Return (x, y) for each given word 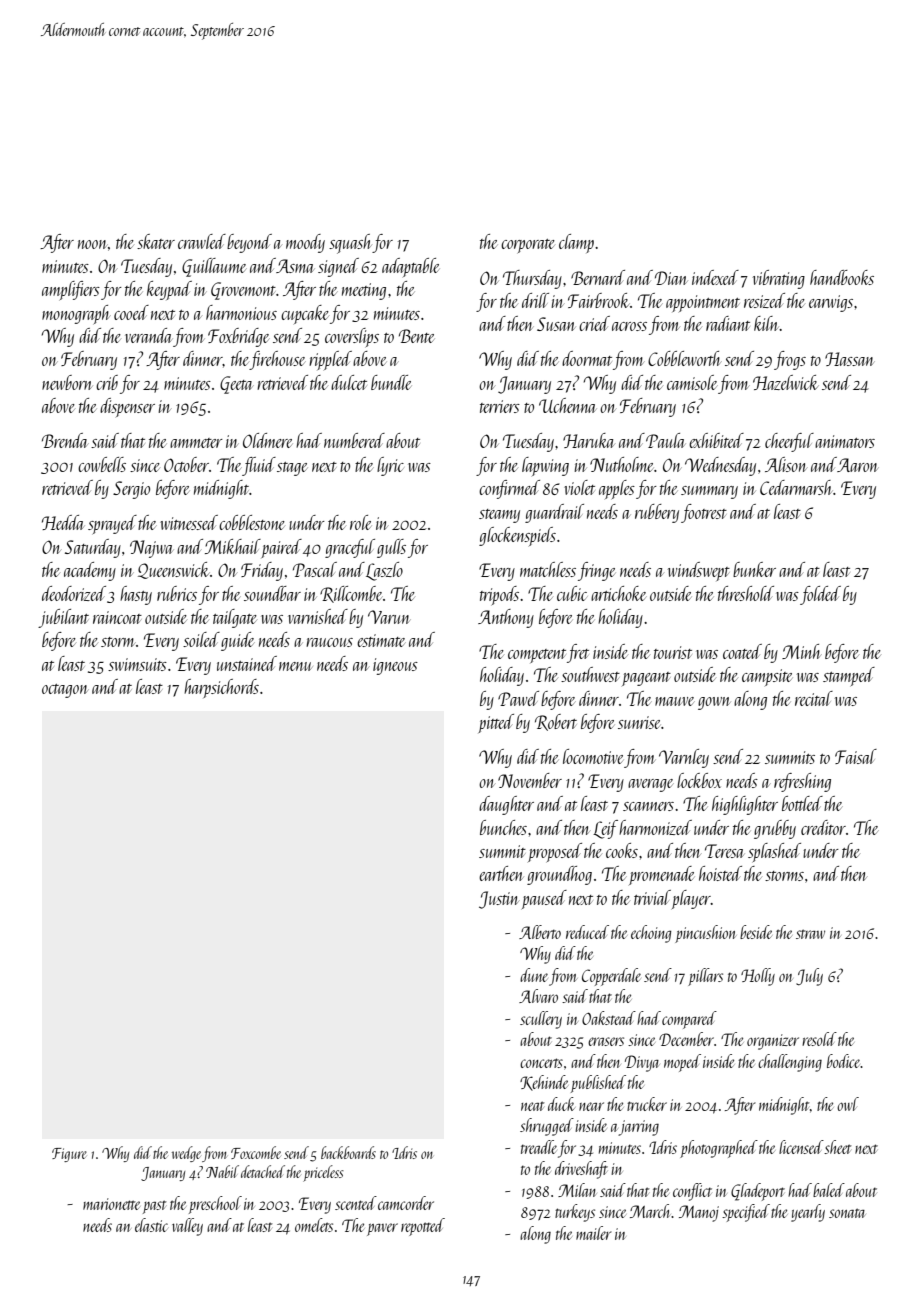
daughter (506, 805)
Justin (499, 900)
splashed (774, 852)
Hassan (849, 359)
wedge (186, 1154)
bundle (391, 382)
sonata (847, 1213)
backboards (348, 1152)
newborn (67, 382)
